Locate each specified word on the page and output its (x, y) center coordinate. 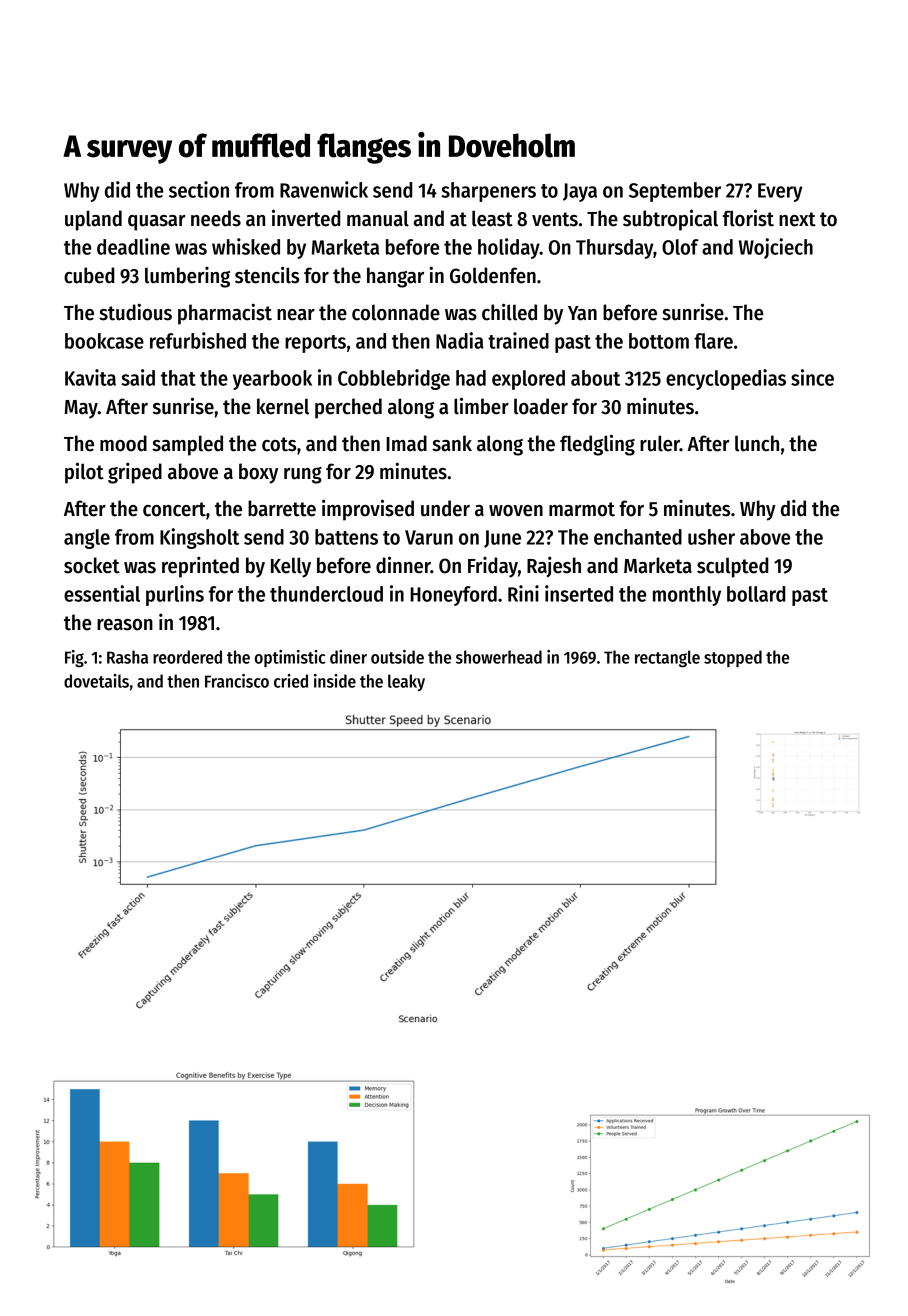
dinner (403, 565)
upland (93, 220)
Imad (406, 443)
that (178, 378)
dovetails (96, 681)
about (595, 378)
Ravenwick (324, 189)
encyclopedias (726, 379)
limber (481, 406)
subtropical (670, 220)
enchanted (638, 537)
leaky (406, 682)
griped (135, 473)
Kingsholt (199, 538)
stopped (733, 658)
